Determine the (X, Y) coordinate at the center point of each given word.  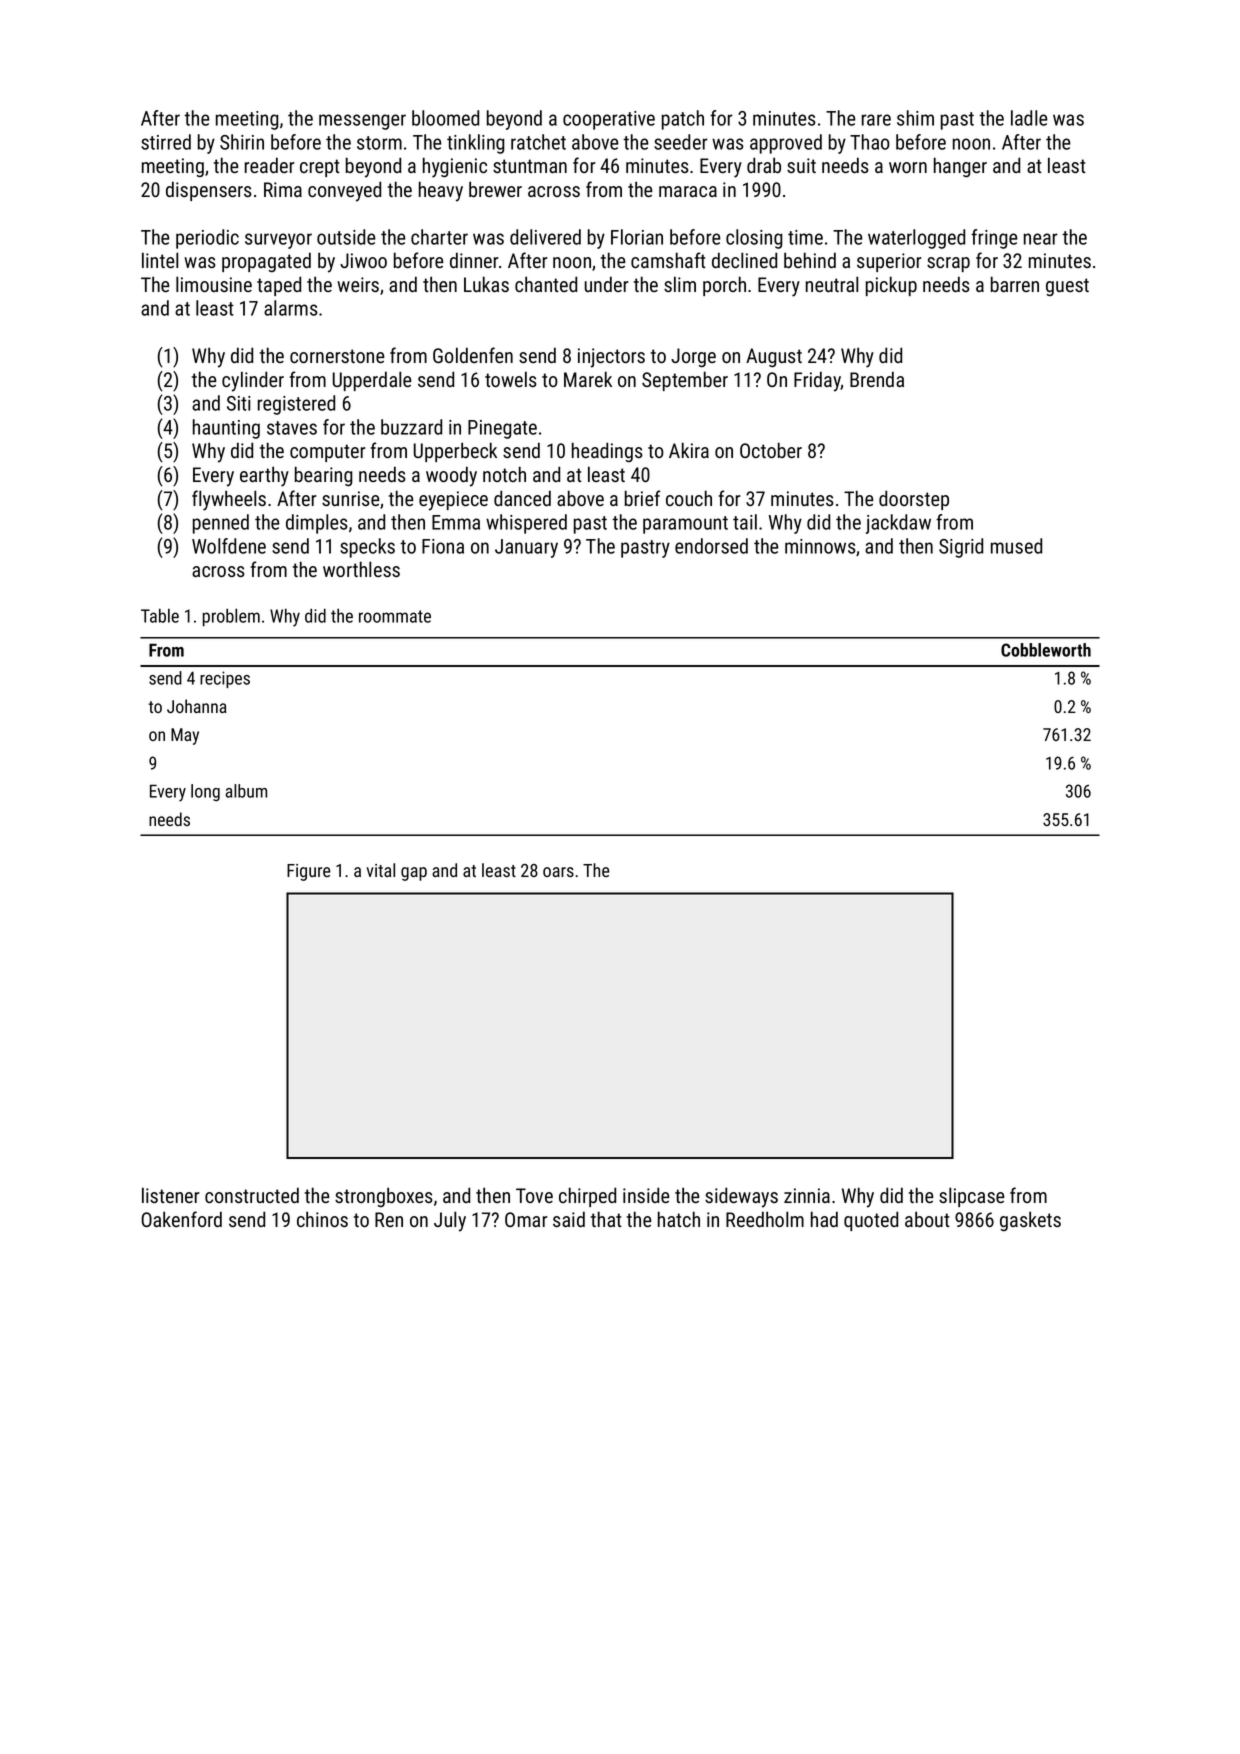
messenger (362, 122)
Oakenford (181, 1219)
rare (876, 120)
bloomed (445, 118)
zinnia (807, 1195)
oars (558, 872)
